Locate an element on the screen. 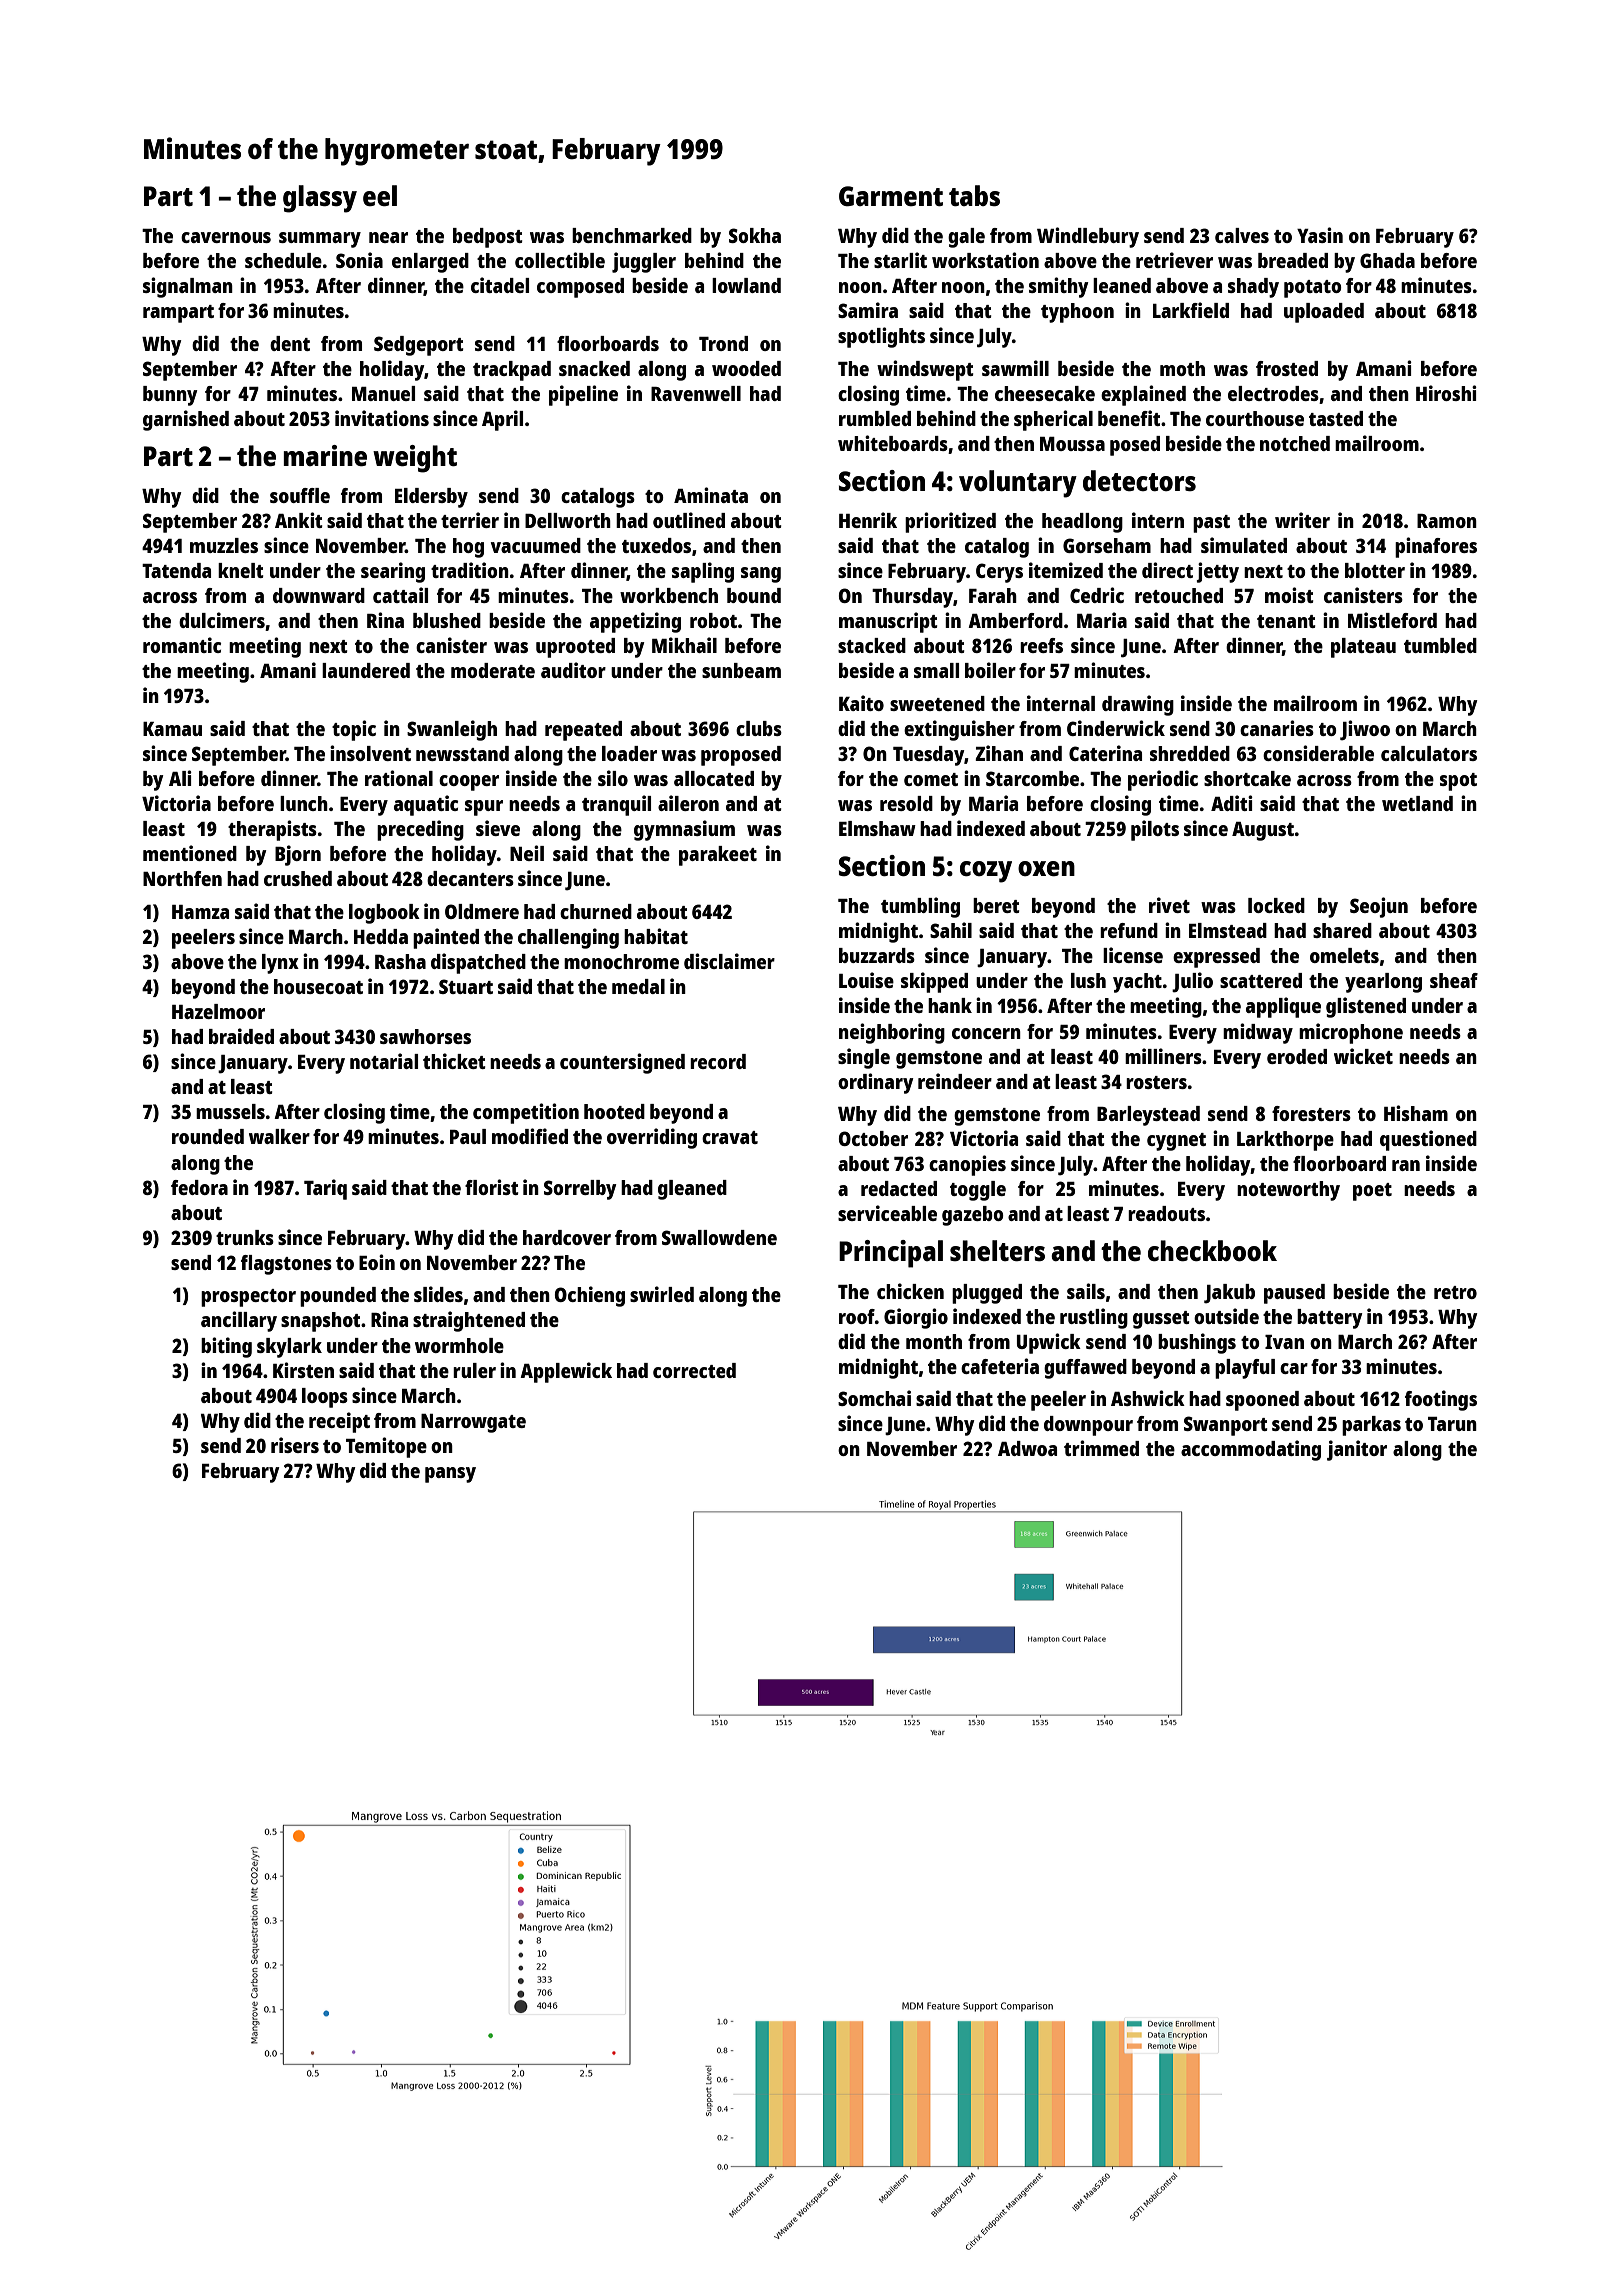 Image resolution: width=1620 pixels, height=2292 pixels. footings is located at coordinates (1441, 1400).
